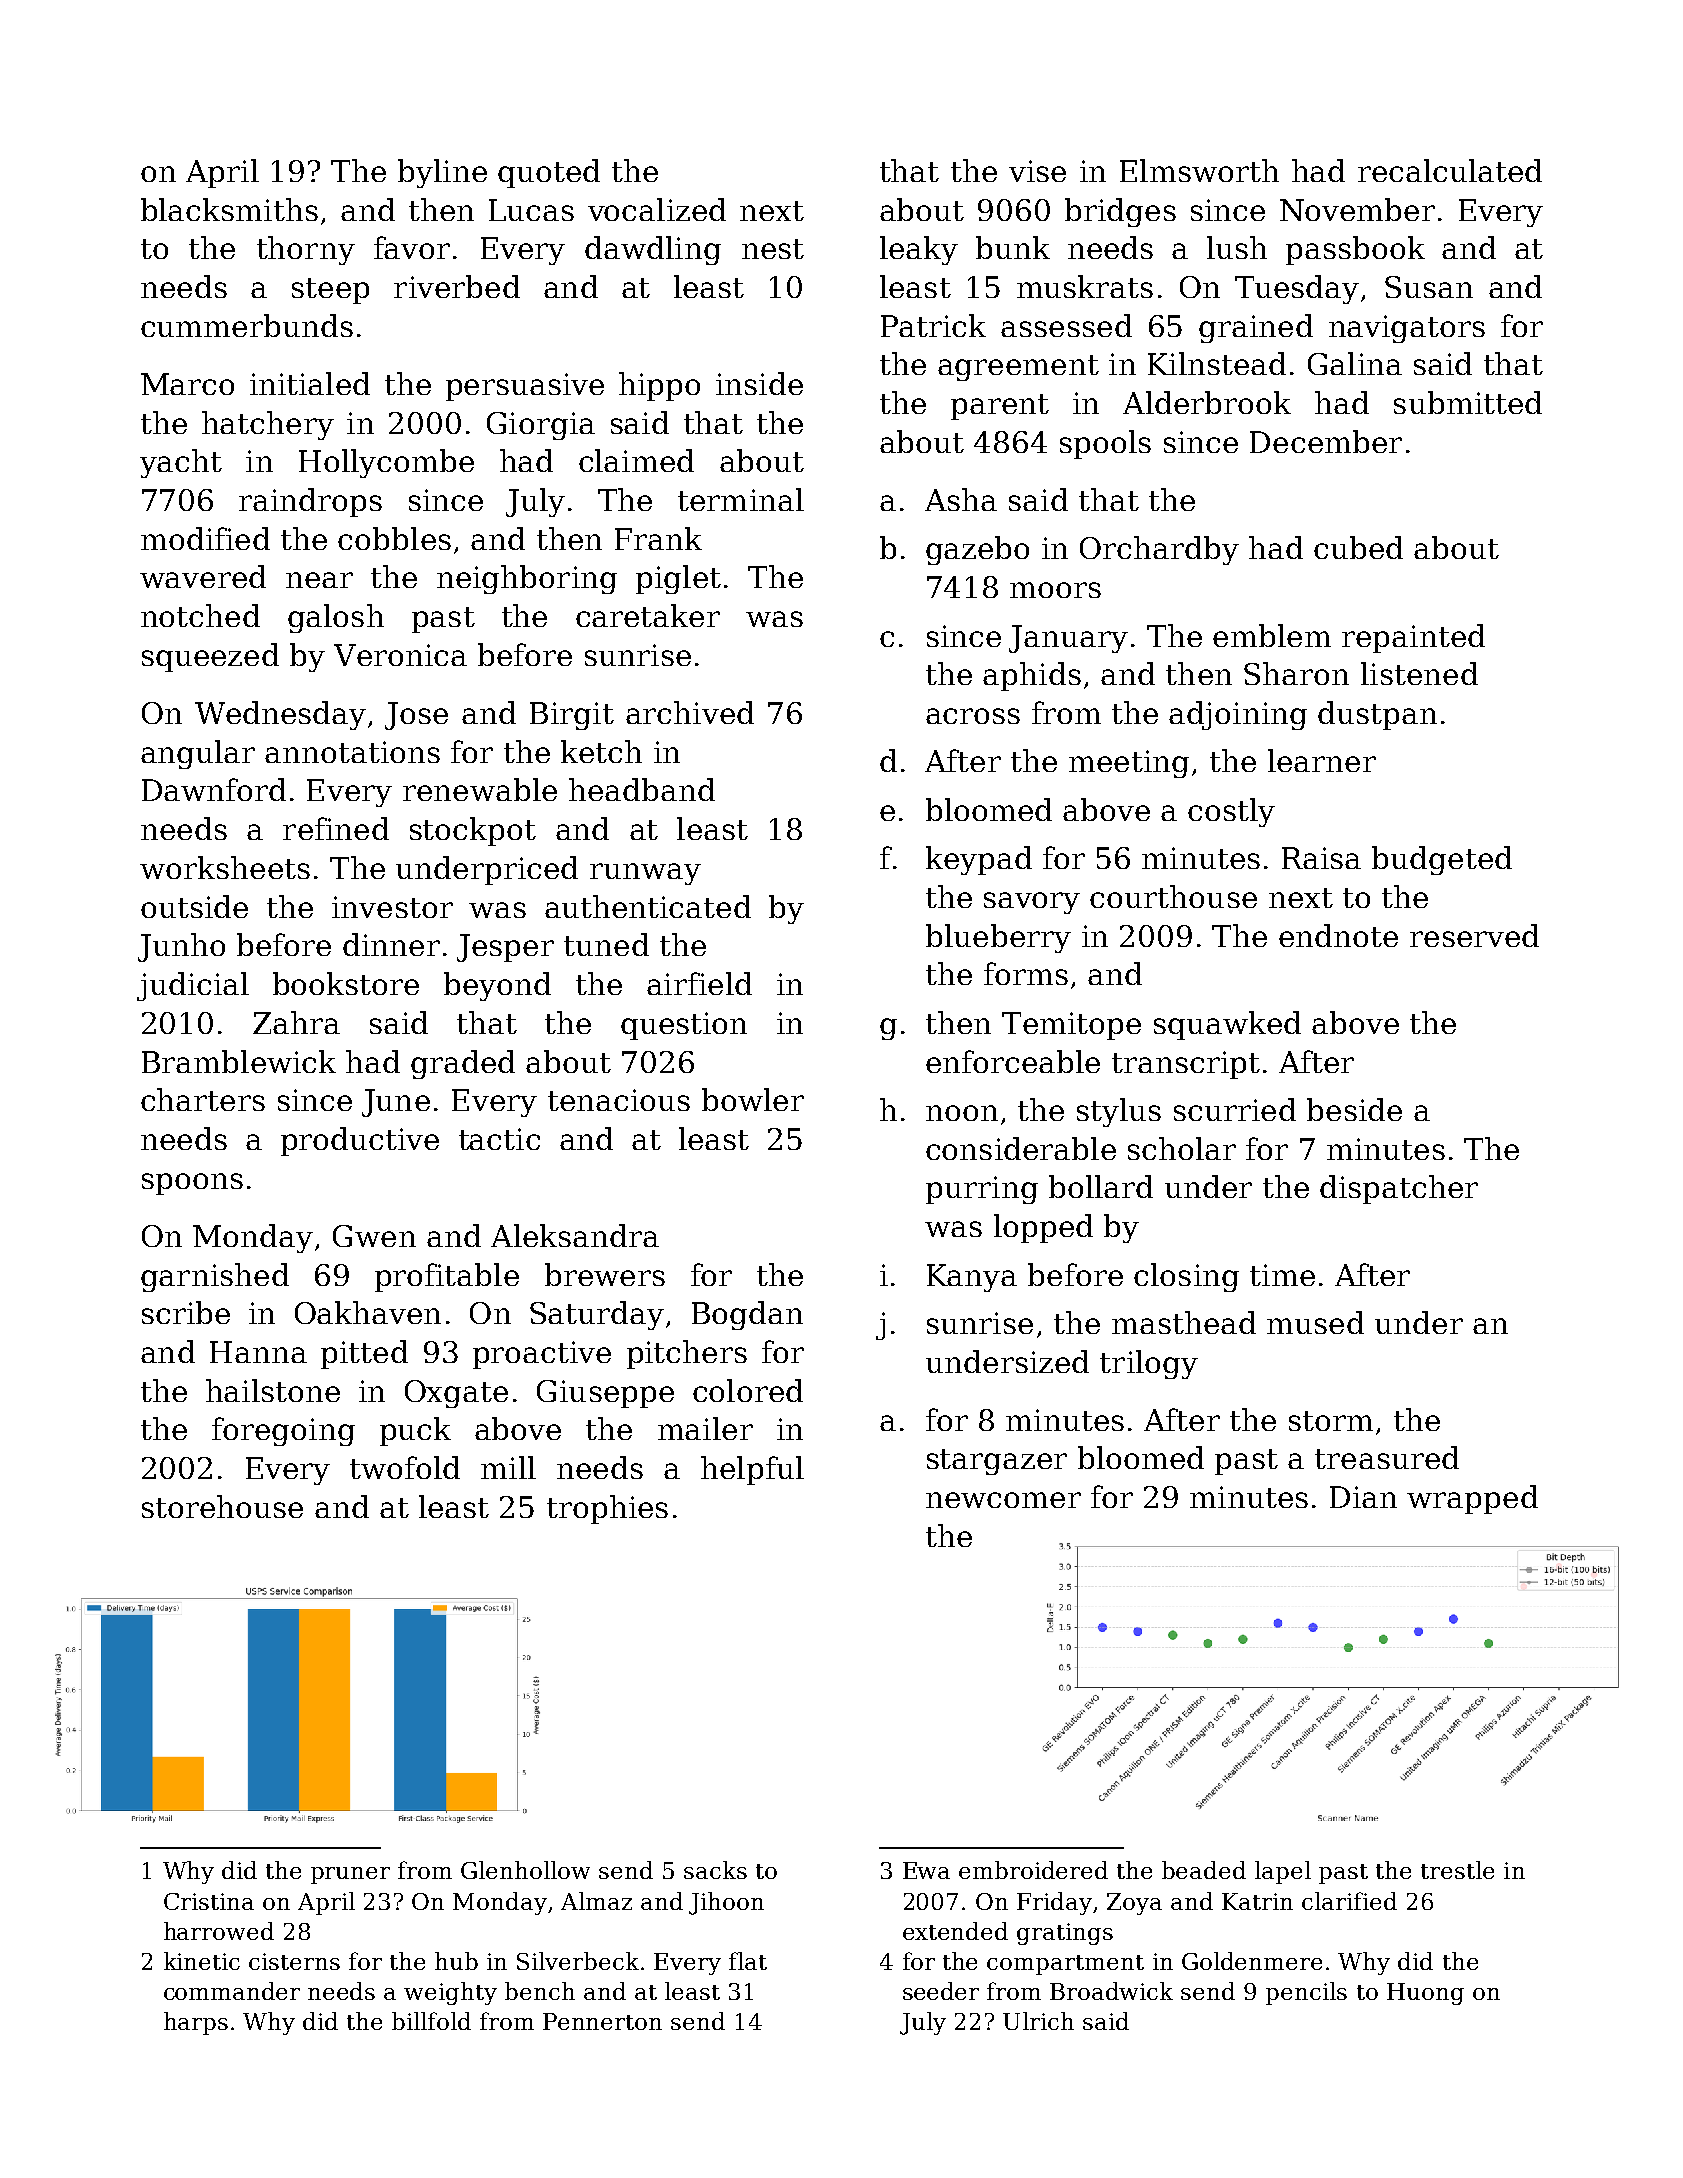  What do you see at coordinates (1457, 1870) in the image?
I see `trestle` at bounding box center [1457, 1870].
